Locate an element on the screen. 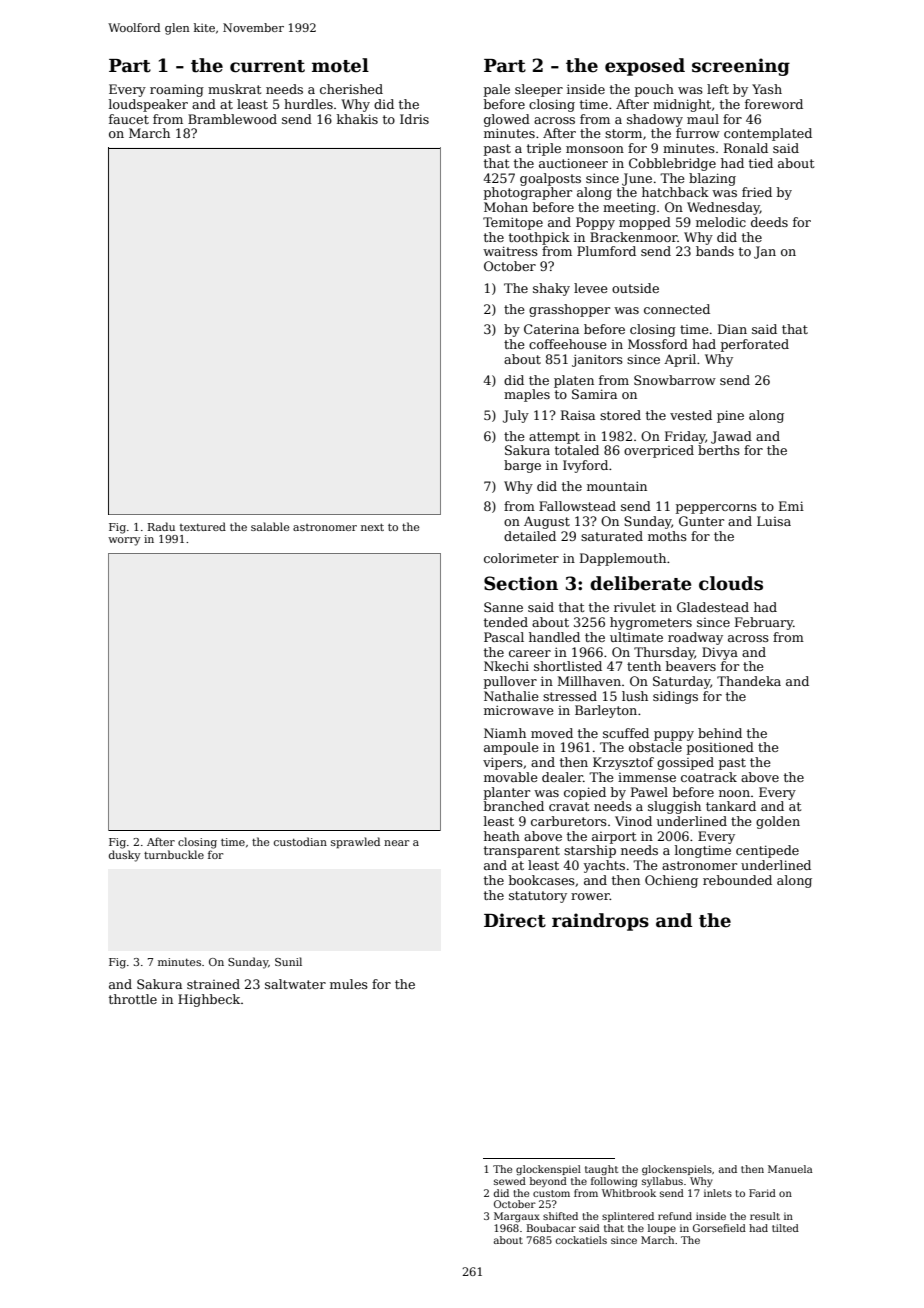 This screenshot has width=924, height=1308. April is located at coordinates (680, 360).
